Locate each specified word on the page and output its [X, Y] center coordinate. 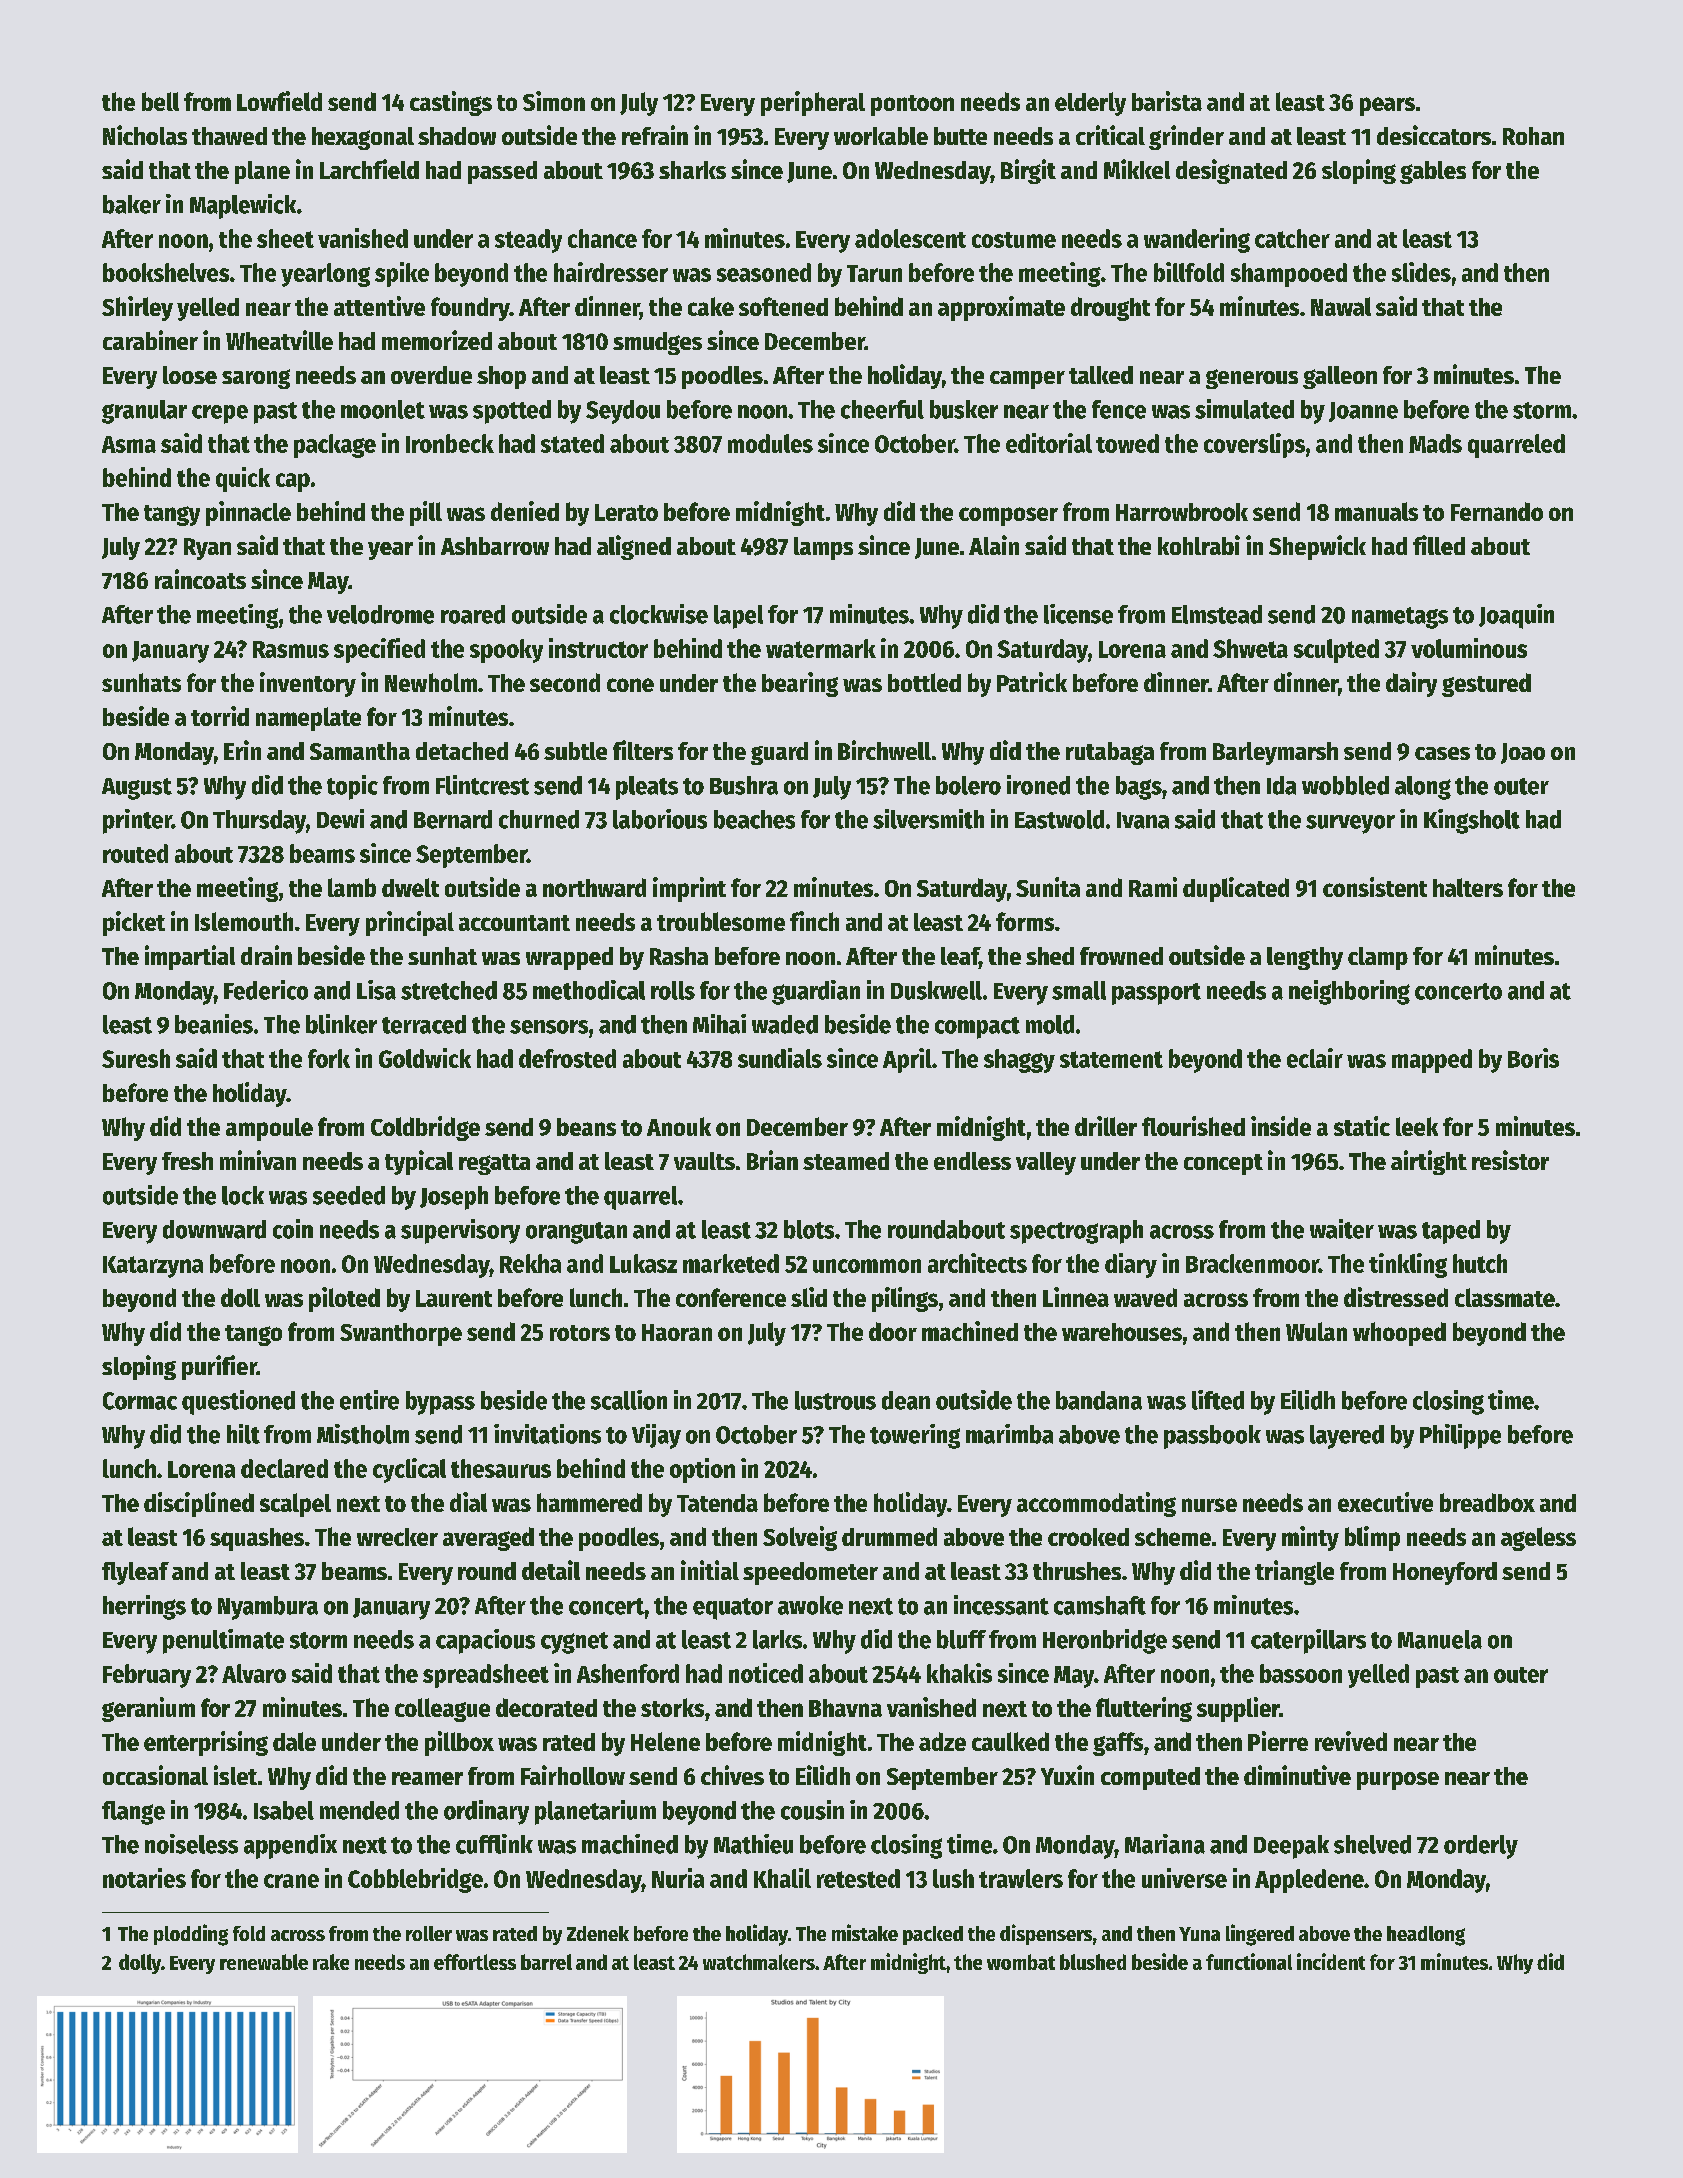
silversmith [928, 819]
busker [964, 409]
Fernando [1497, 511]
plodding [191, 1935]
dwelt [410, 887]
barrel [546, 1962]
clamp [1378, 958]
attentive [379, 306]
